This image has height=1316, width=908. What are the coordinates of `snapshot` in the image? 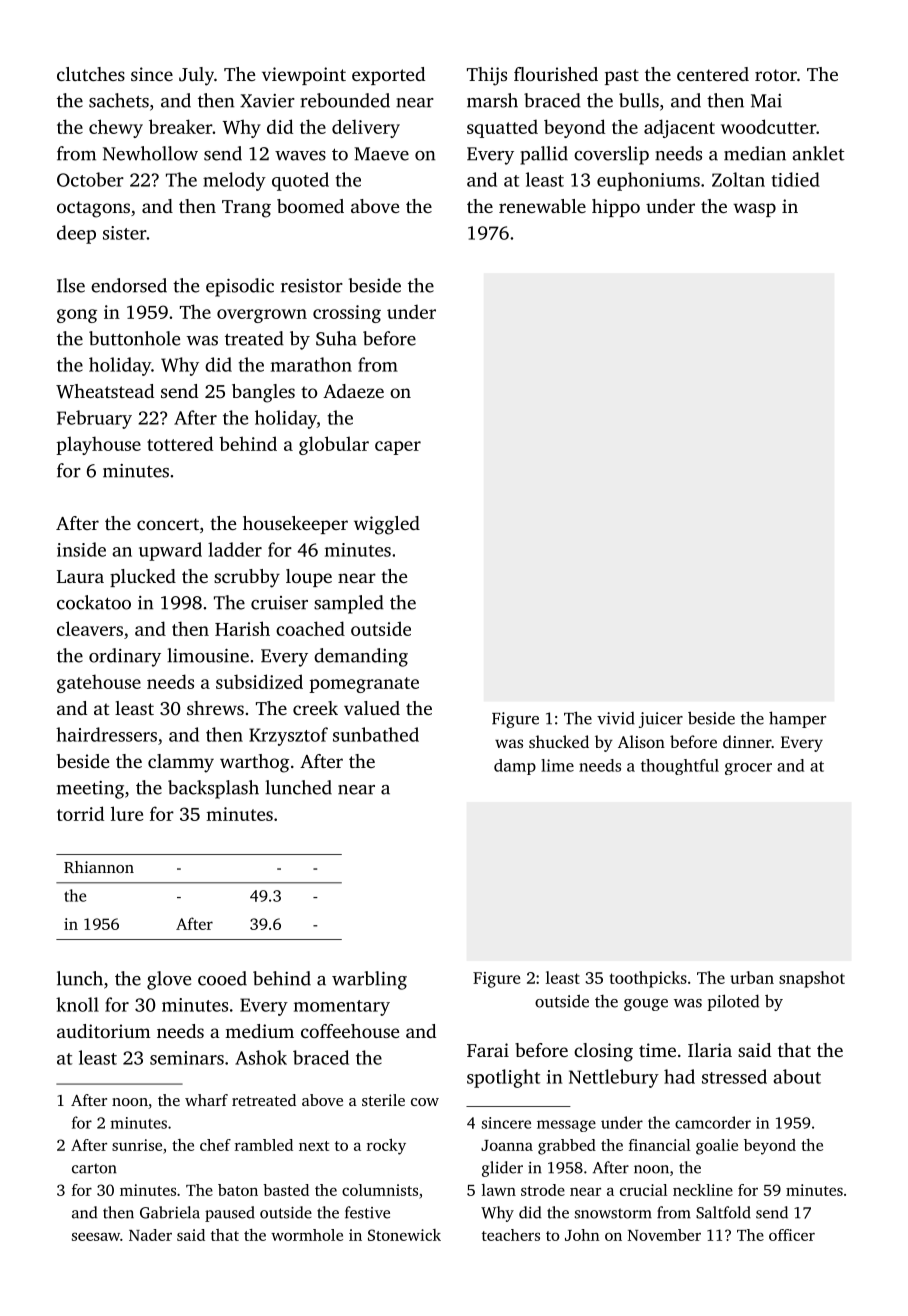 It's located at (812, 979).
